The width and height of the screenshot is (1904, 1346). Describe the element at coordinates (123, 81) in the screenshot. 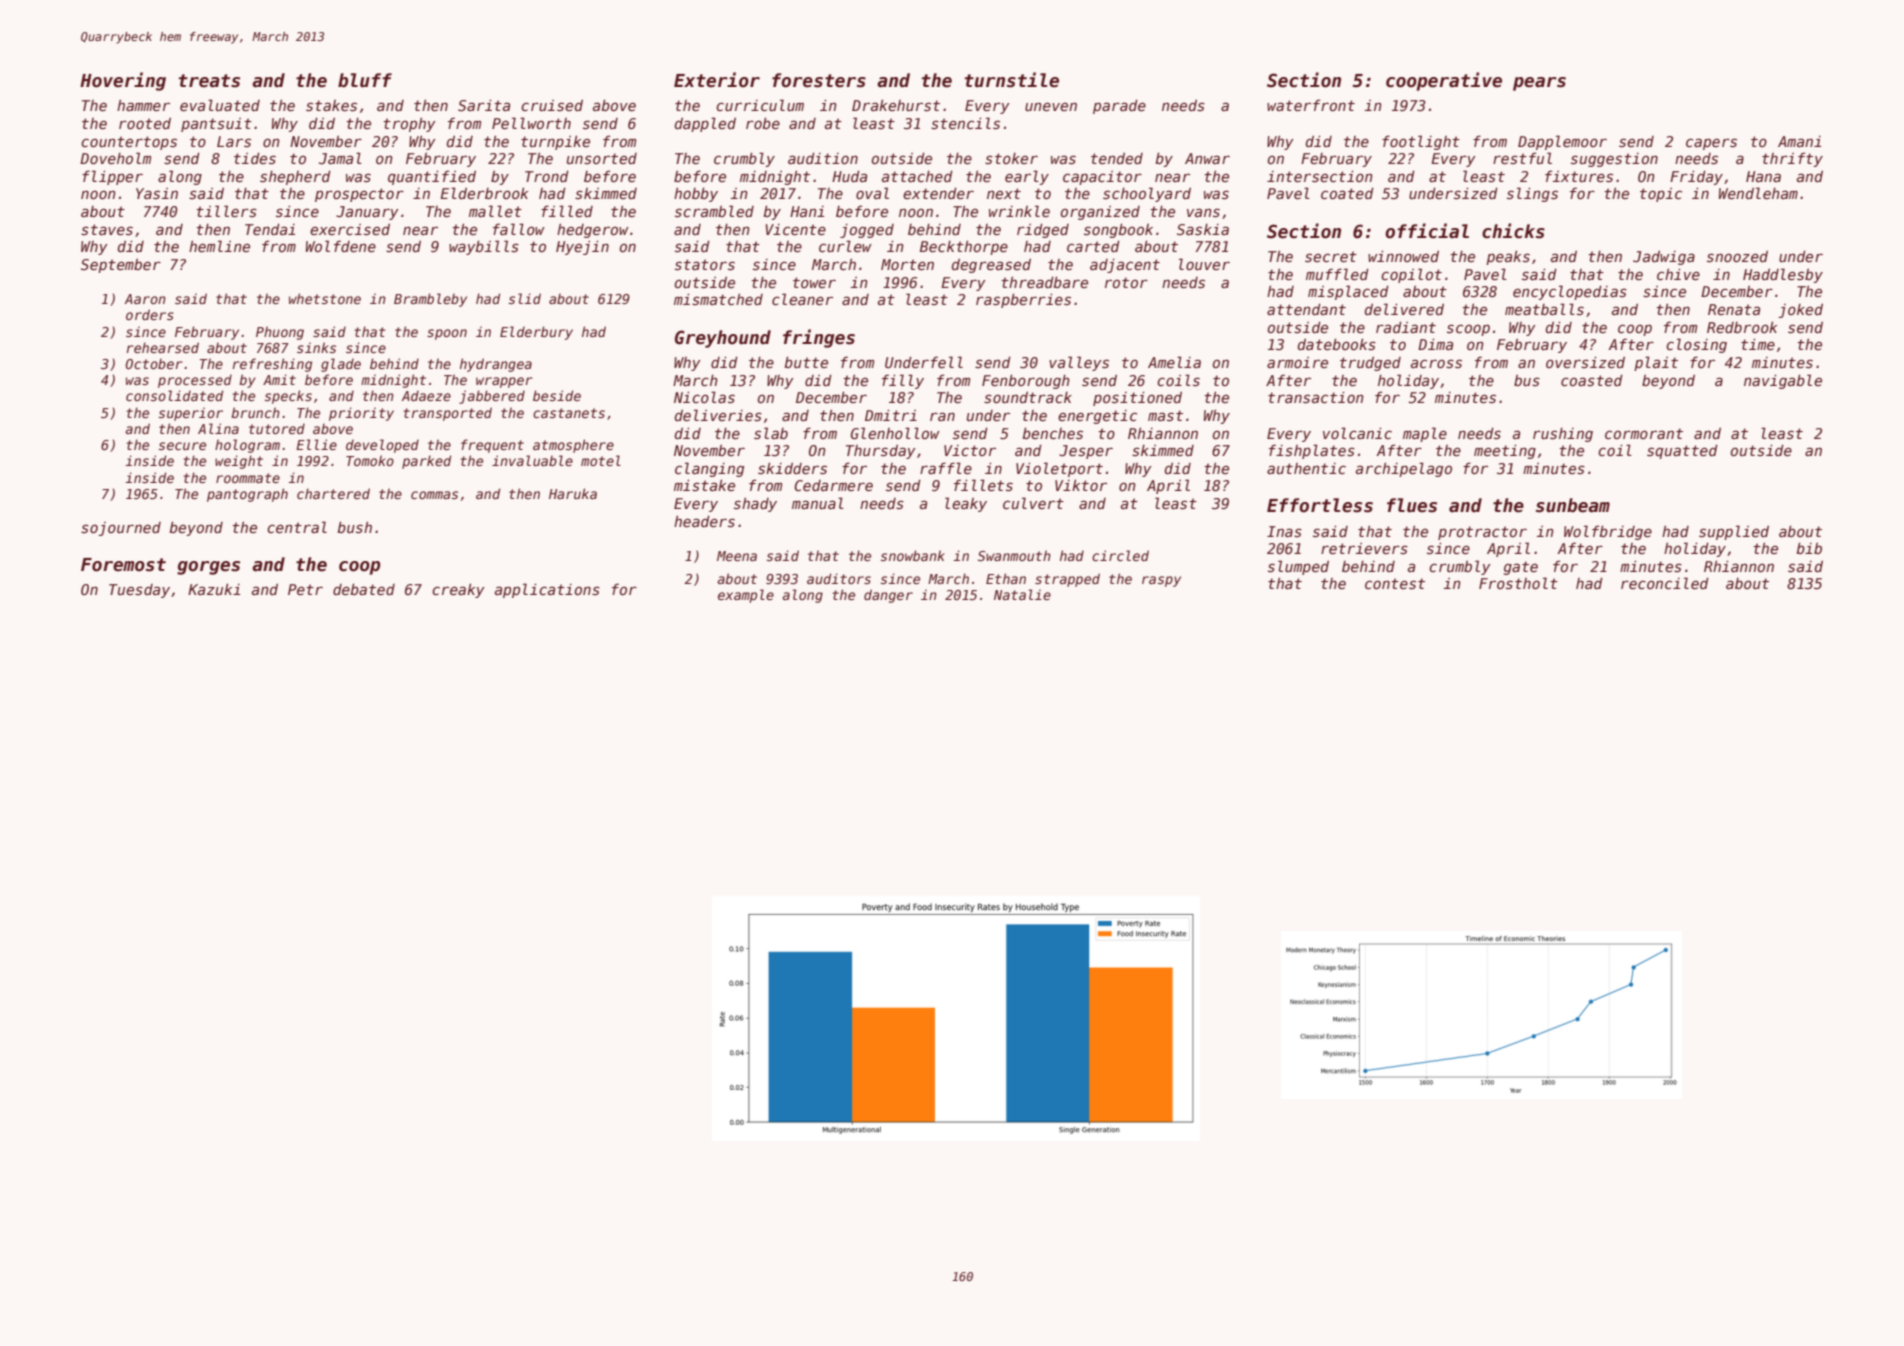

I see `Hovering` at that location.
